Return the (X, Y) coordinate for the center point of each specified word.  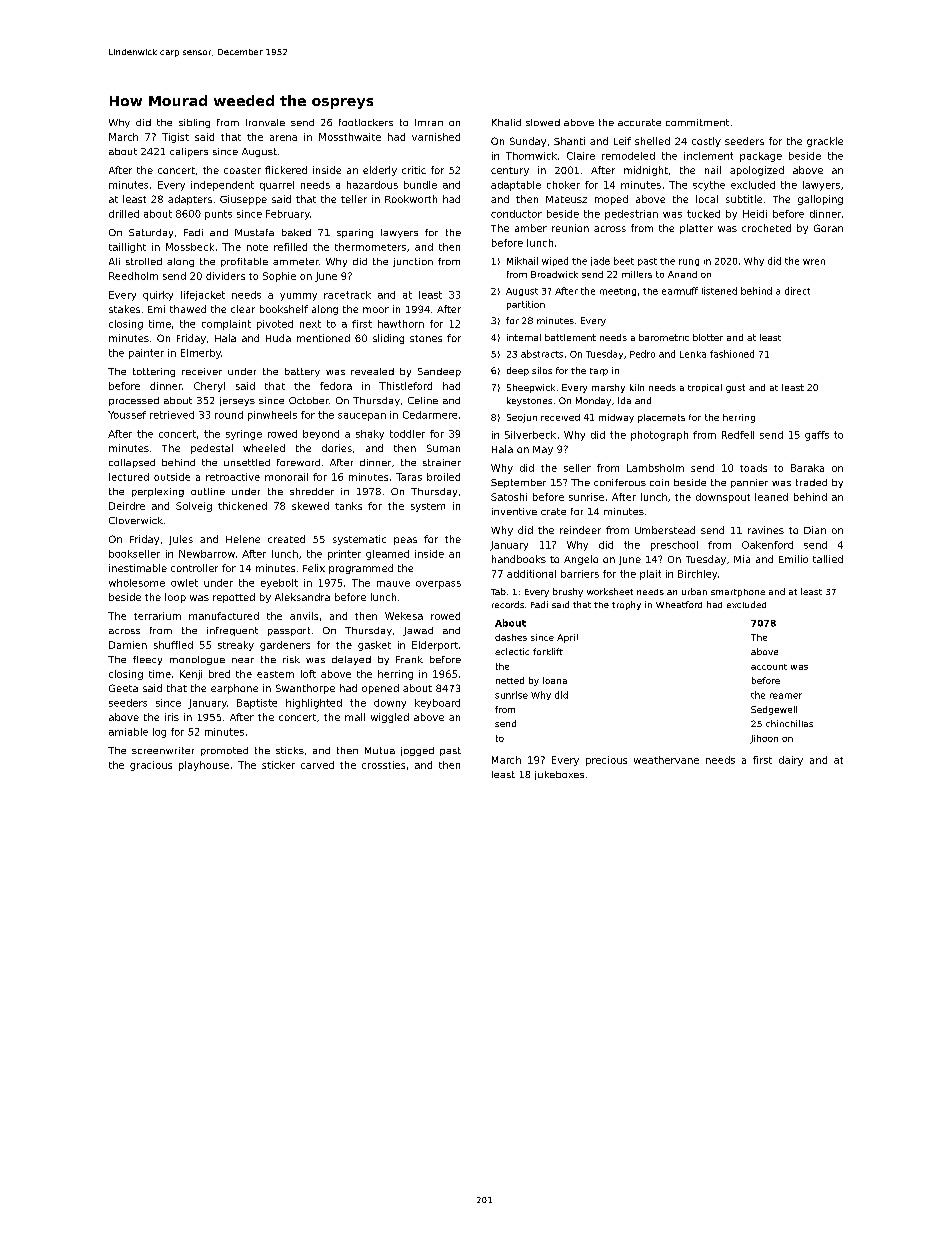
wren (814, 262)
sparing (355, 233)
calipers (189, 152)
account (769, 667)
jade (600, 261)
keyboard (437, 704)
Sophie (279, 277)
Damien (128, 645)
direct (797, 291)
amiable (128, 732)
